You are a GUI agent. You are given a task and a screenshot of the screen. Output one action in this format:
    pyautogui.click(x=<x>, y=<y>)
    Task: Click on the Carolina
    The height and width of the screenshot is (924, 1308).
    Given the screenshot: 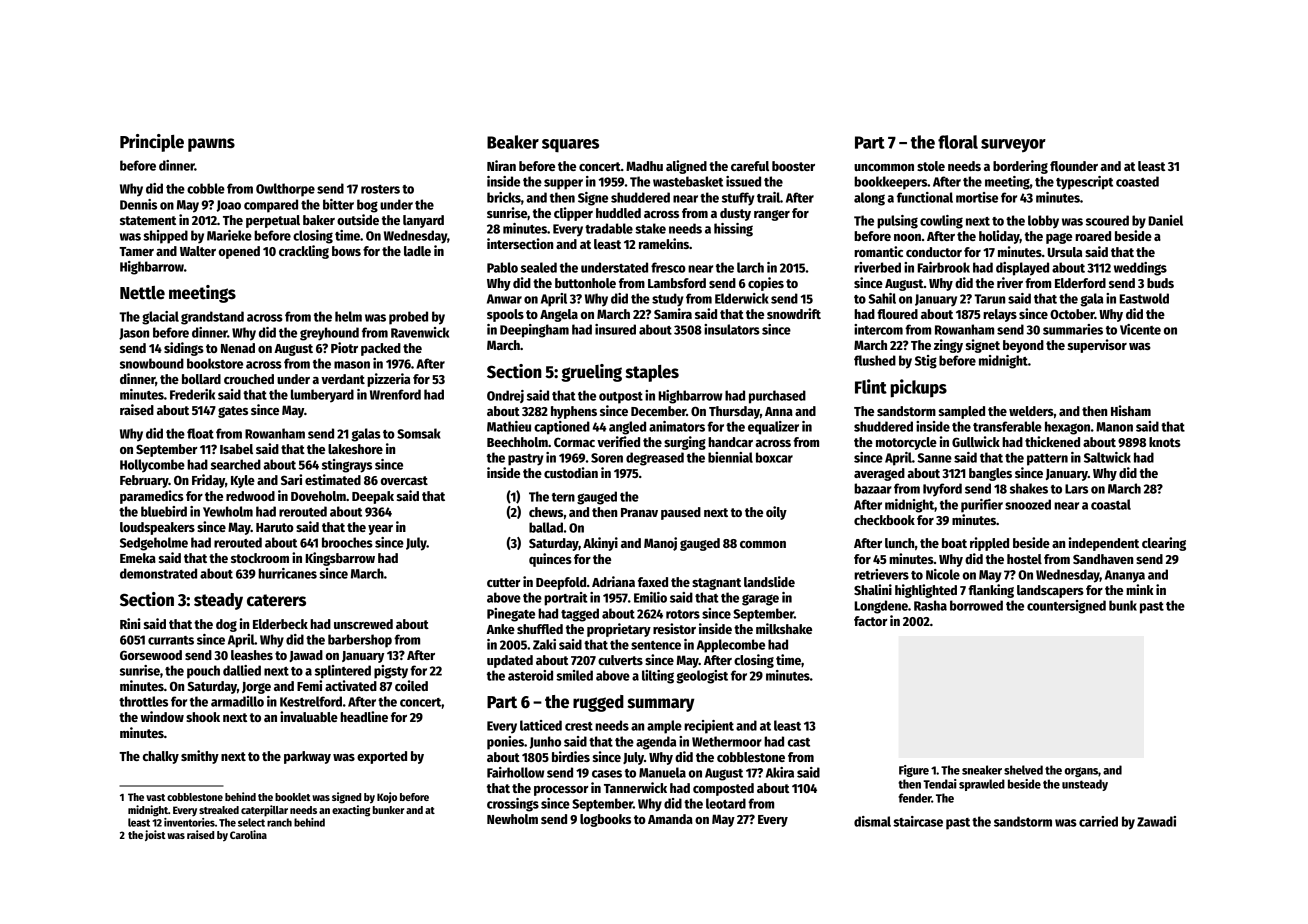 What is the action you would take?
    pyautogui.click(x=248, y=834)
